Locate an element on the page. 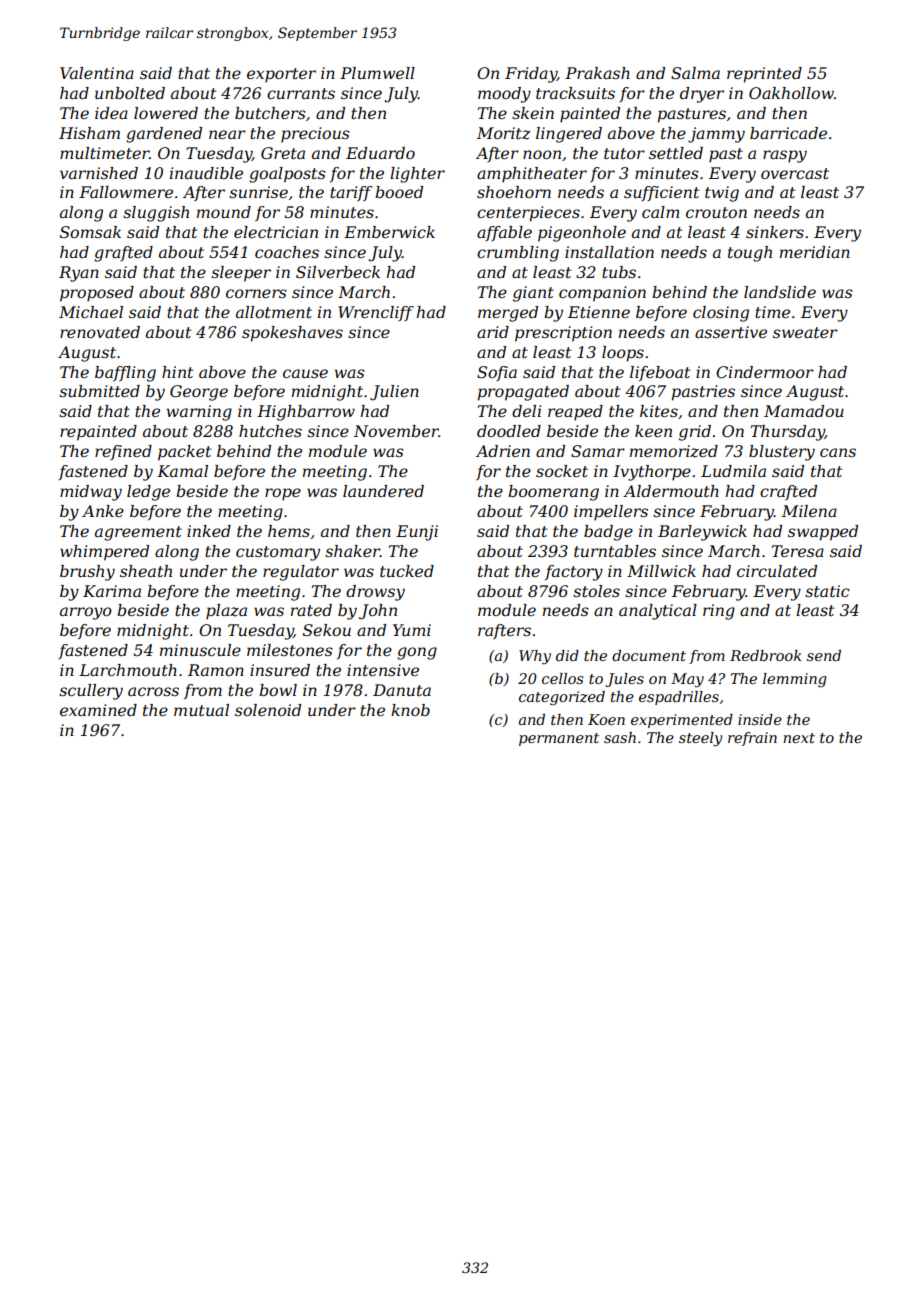 The height and width of the document is (1308, 924). assertive is located at coordinates (731, 332).
